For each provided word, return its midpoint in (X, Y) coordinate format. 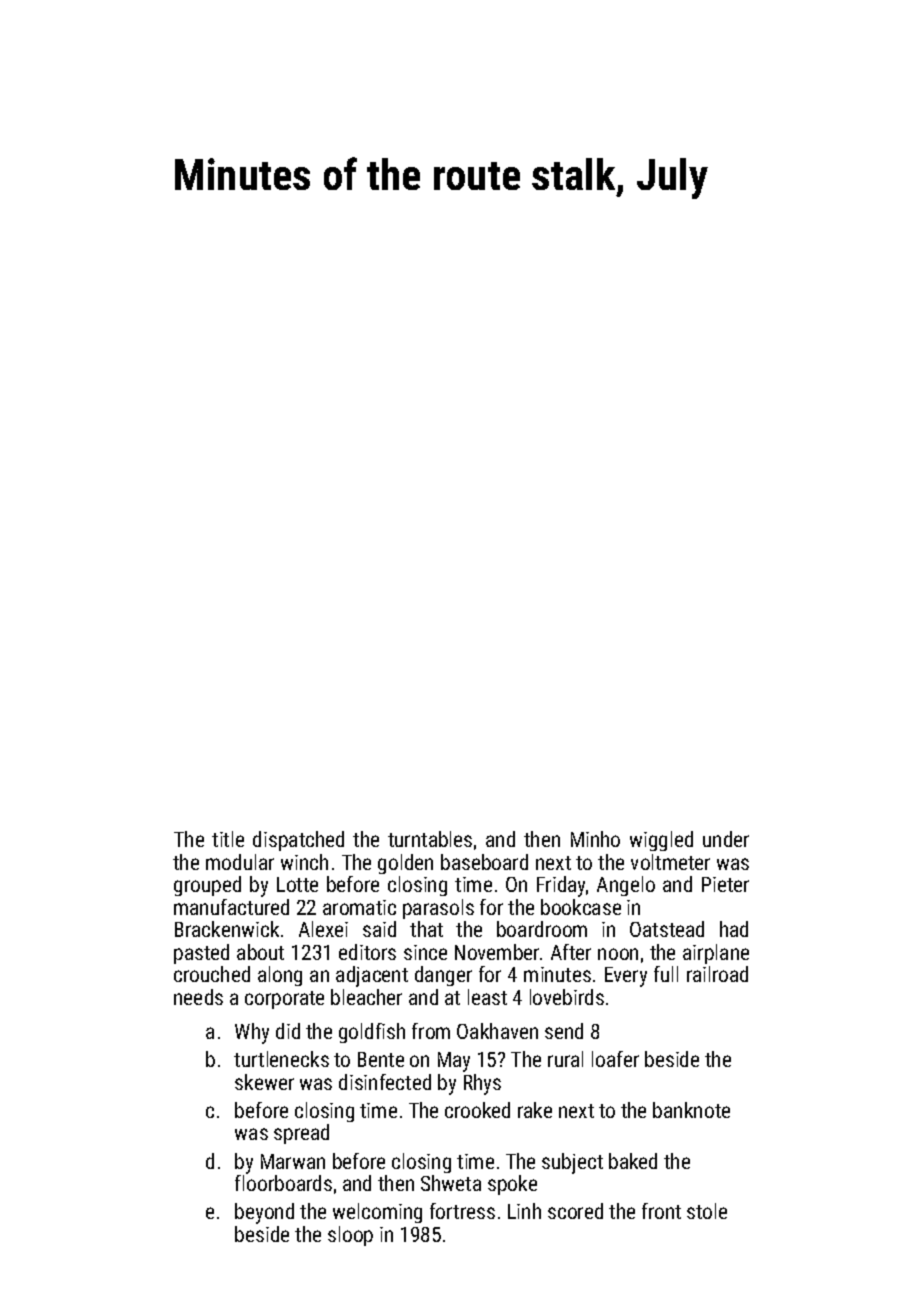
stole (707, 1211)
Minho (595, 839)
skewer (264, 1082)
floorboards (283, 1183)
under (726, 839)
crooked (477, 1110)
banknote (691, 1110)
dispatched (298, 841)
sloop (350, 1236)
